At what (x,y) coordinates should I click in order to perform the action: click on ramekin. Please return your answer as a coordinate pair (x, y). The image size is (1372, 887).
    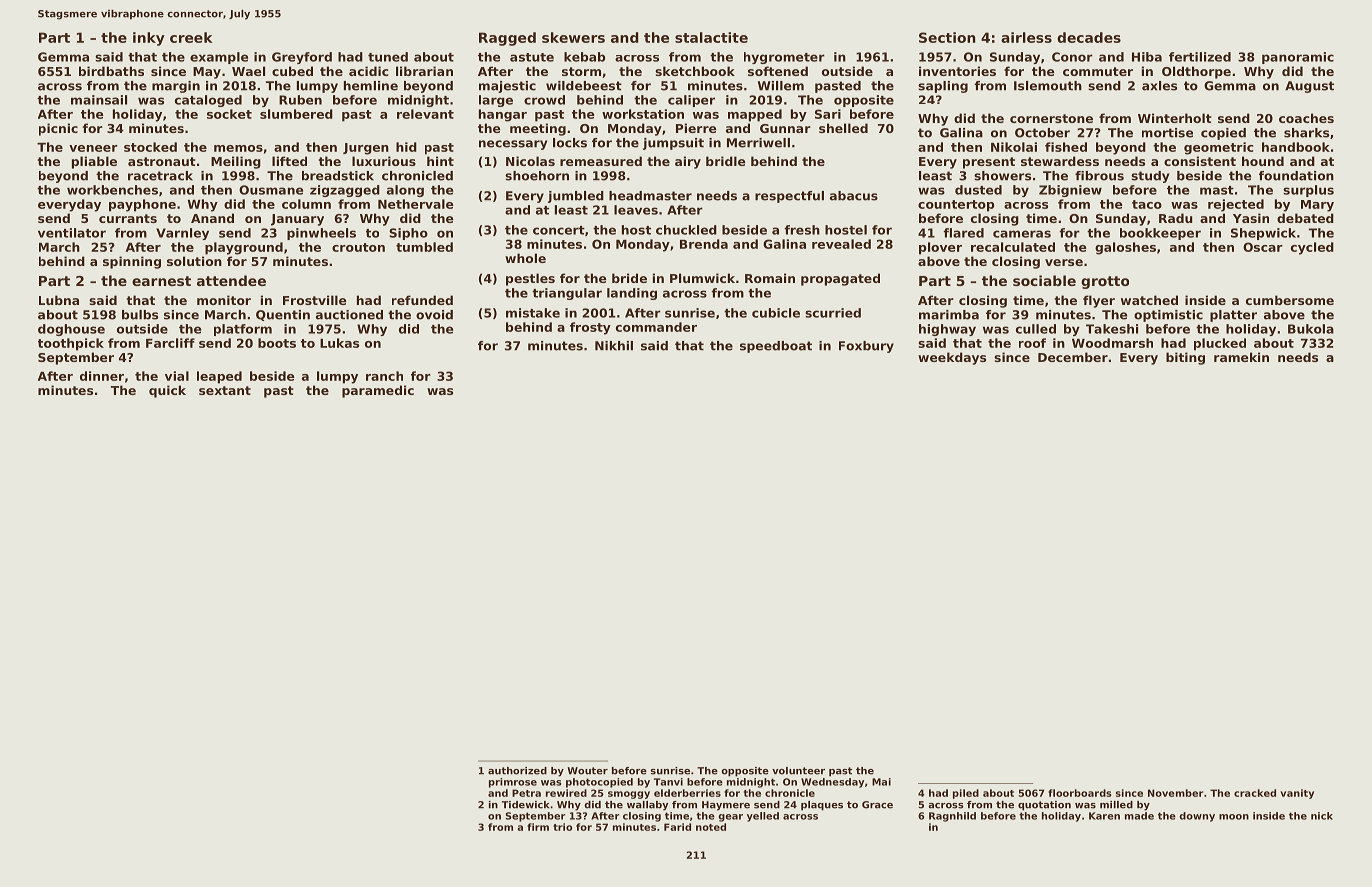
    Looking at the image, I should click on (1241, 357).
